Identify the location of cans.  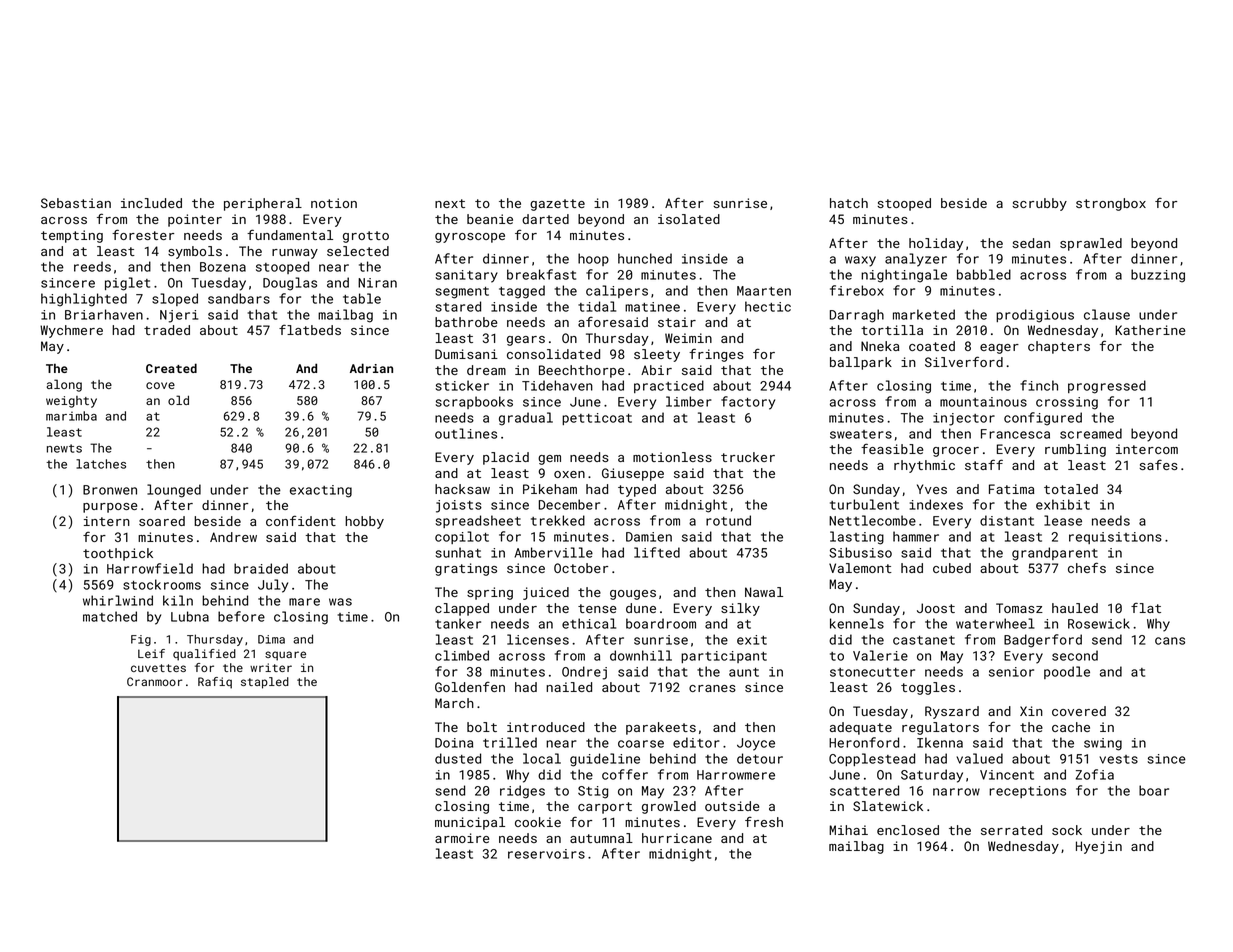
(1170, 641).
